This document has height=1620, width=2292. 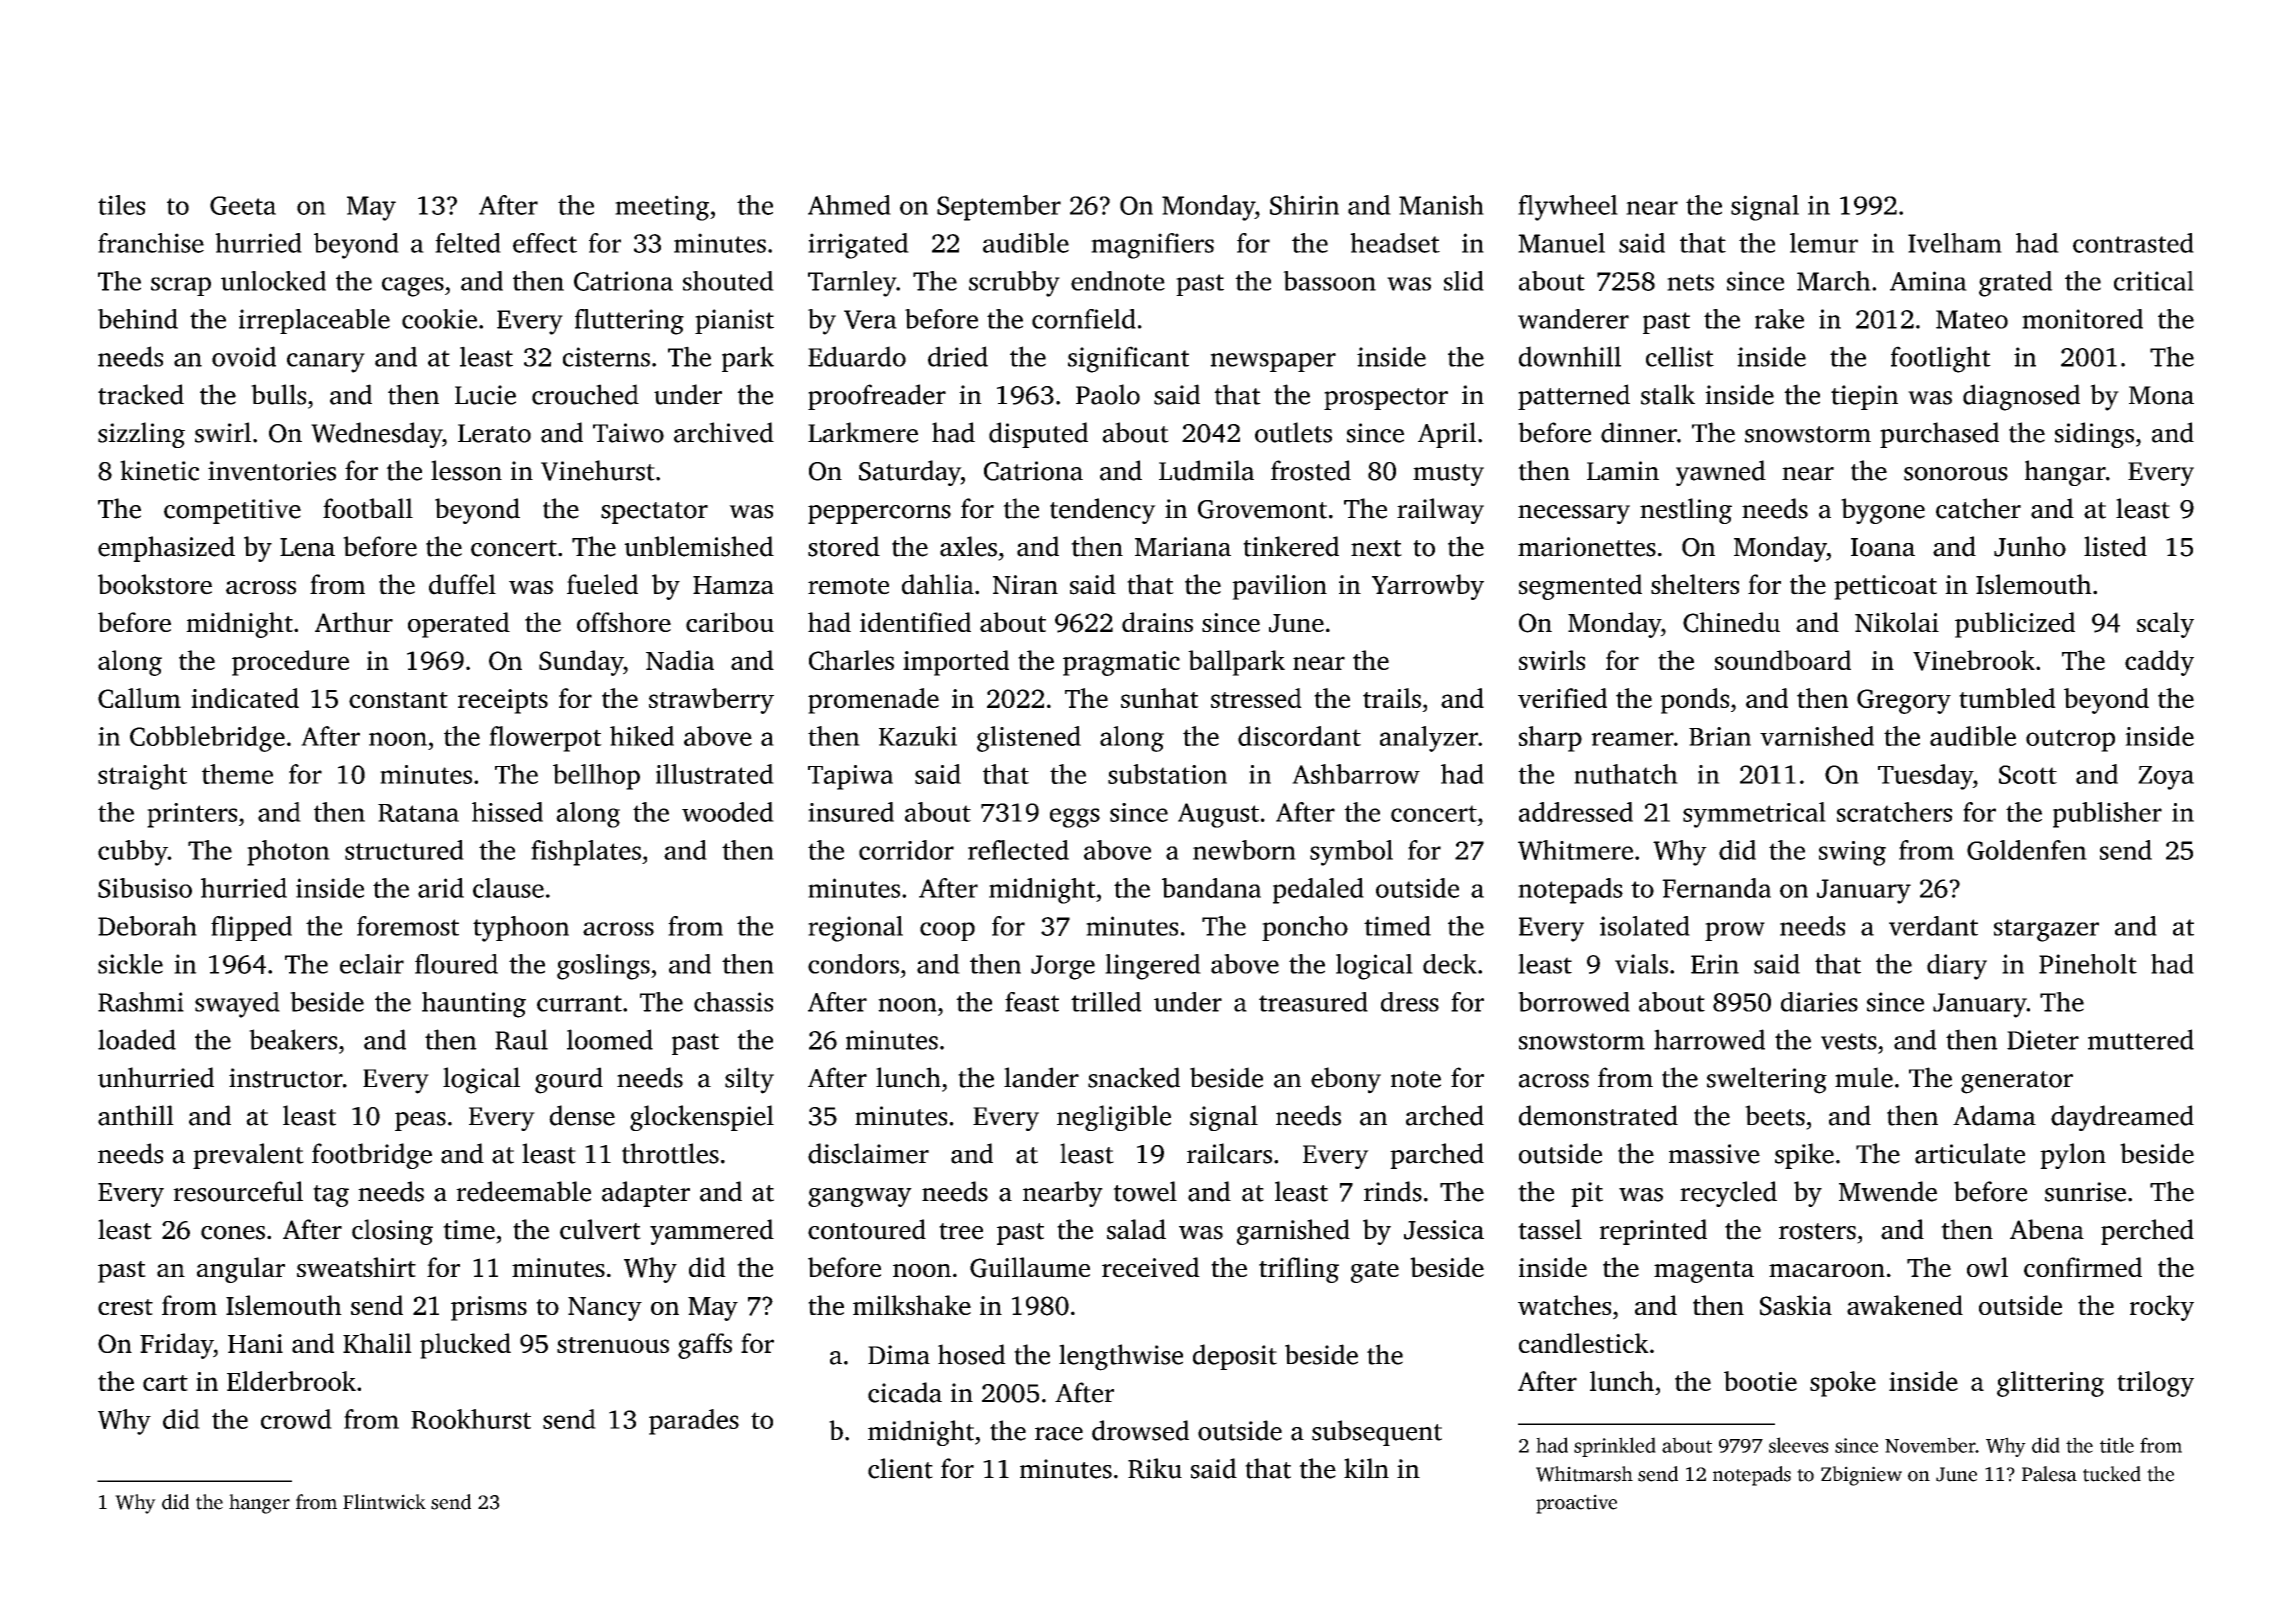 What do you see at coordinates (1346, 1080) in the document?
I see `ebony` at bounding box center [1346, 1080].
